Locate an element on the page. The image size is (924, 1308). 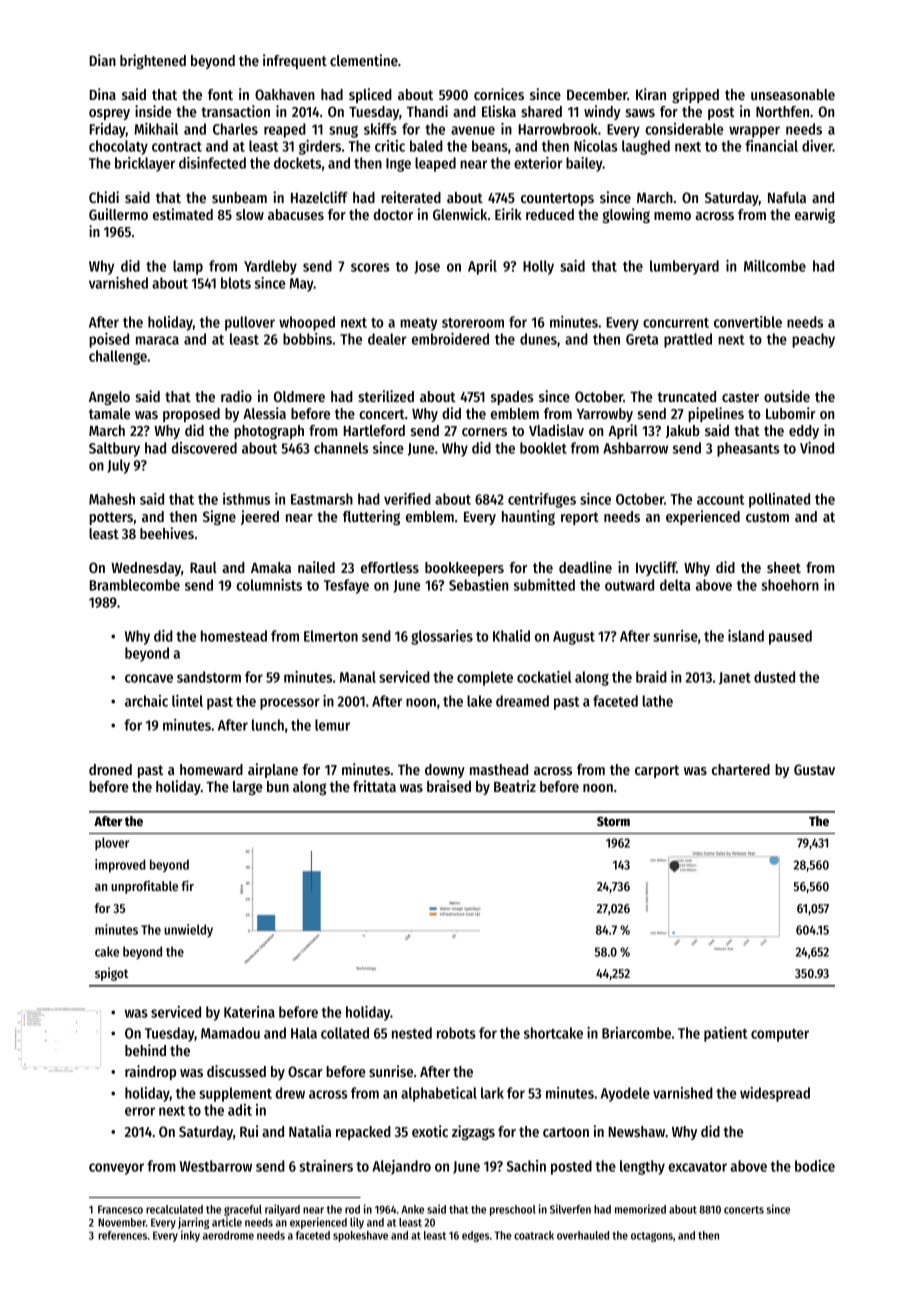
Gustav is located at coordinates (814, 769).
